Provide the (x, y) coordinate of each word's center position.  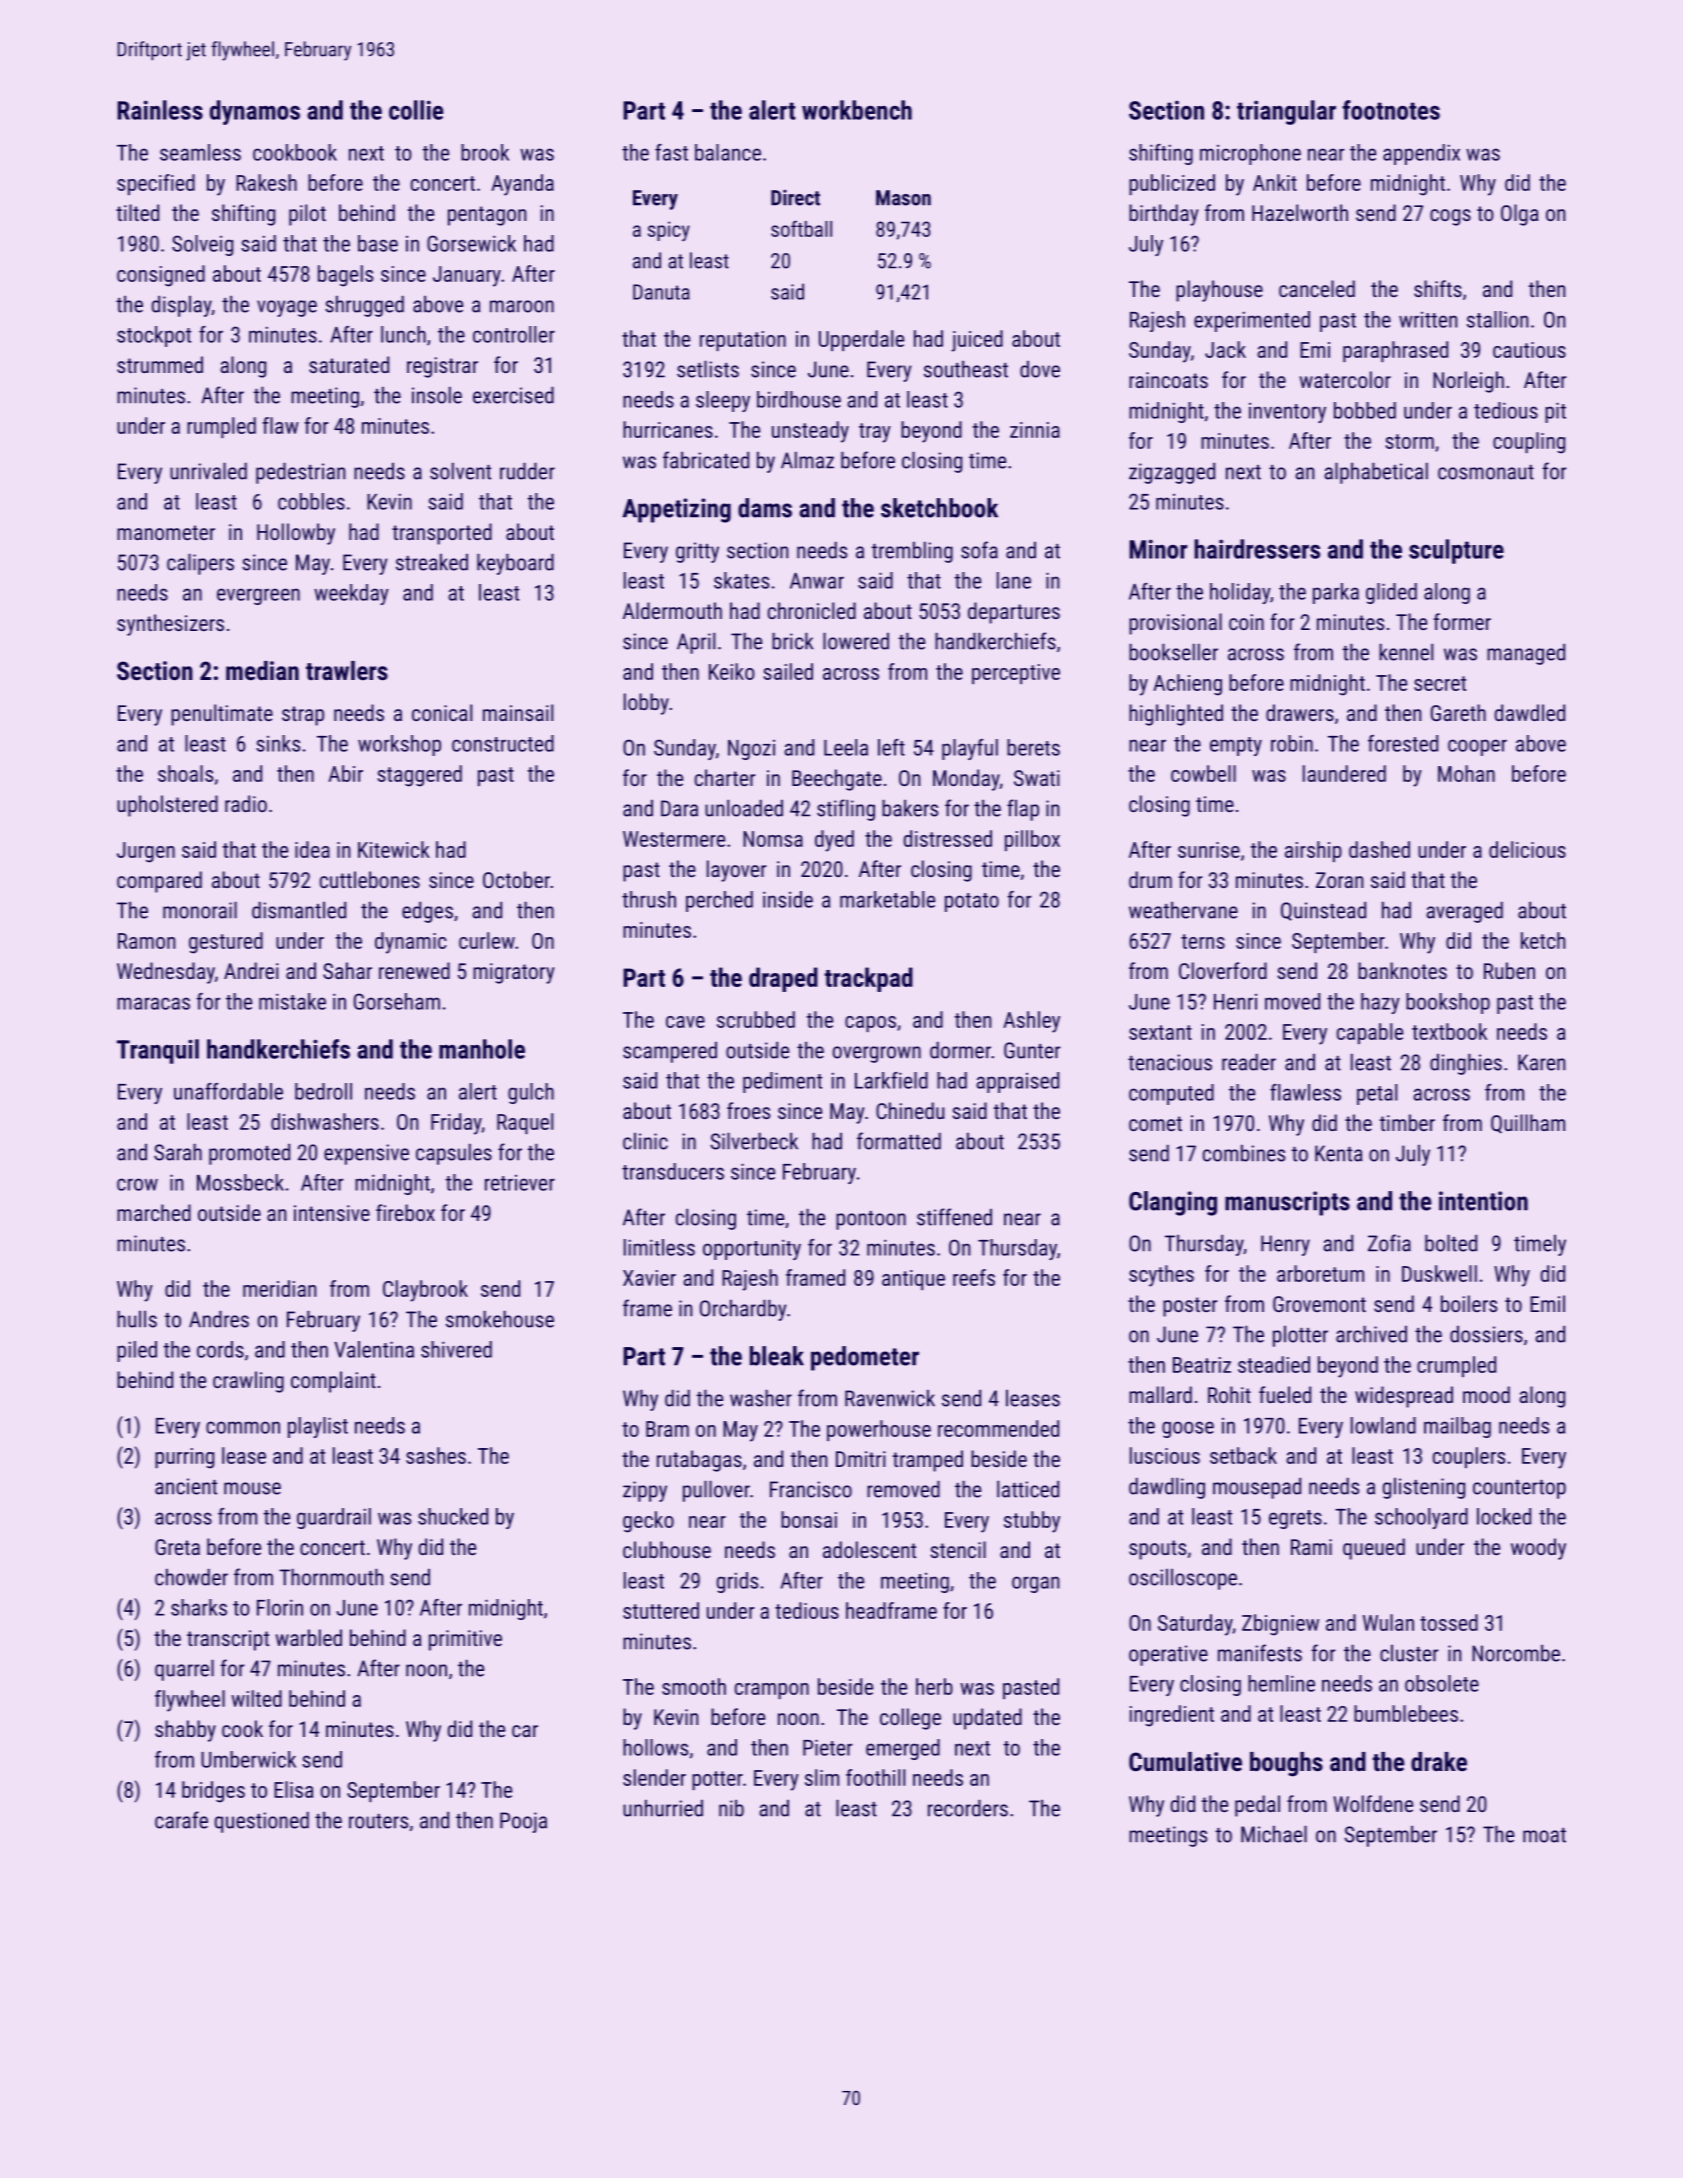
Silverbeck (754, 1141)
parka (1336, 593)
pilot (307, 215)
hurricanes (668, 429)
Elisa (293, 1789)
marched (154, 1212)
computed (1171, 1094)
